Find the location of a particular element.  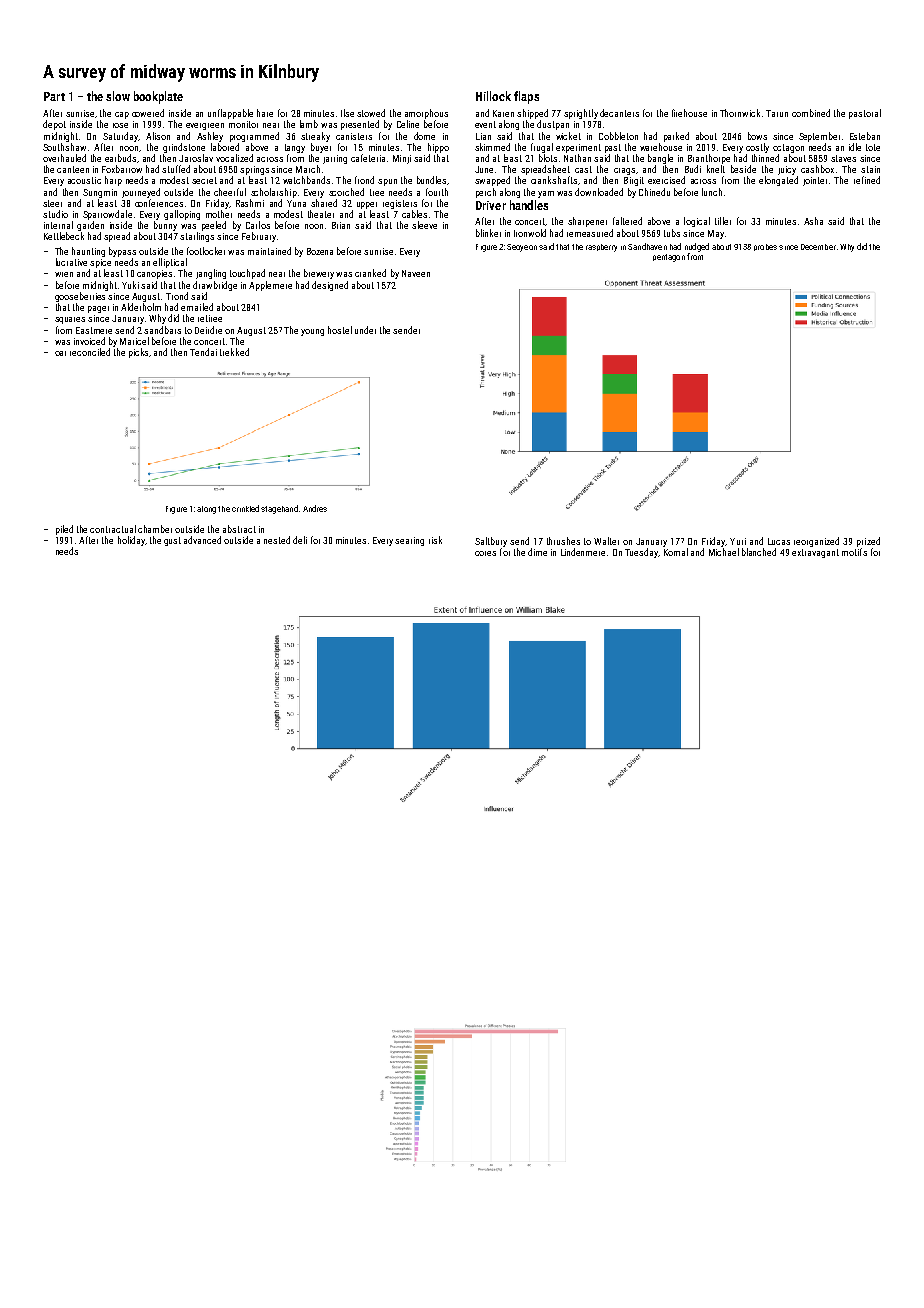

flaps is located at coordinates (526, 97).
